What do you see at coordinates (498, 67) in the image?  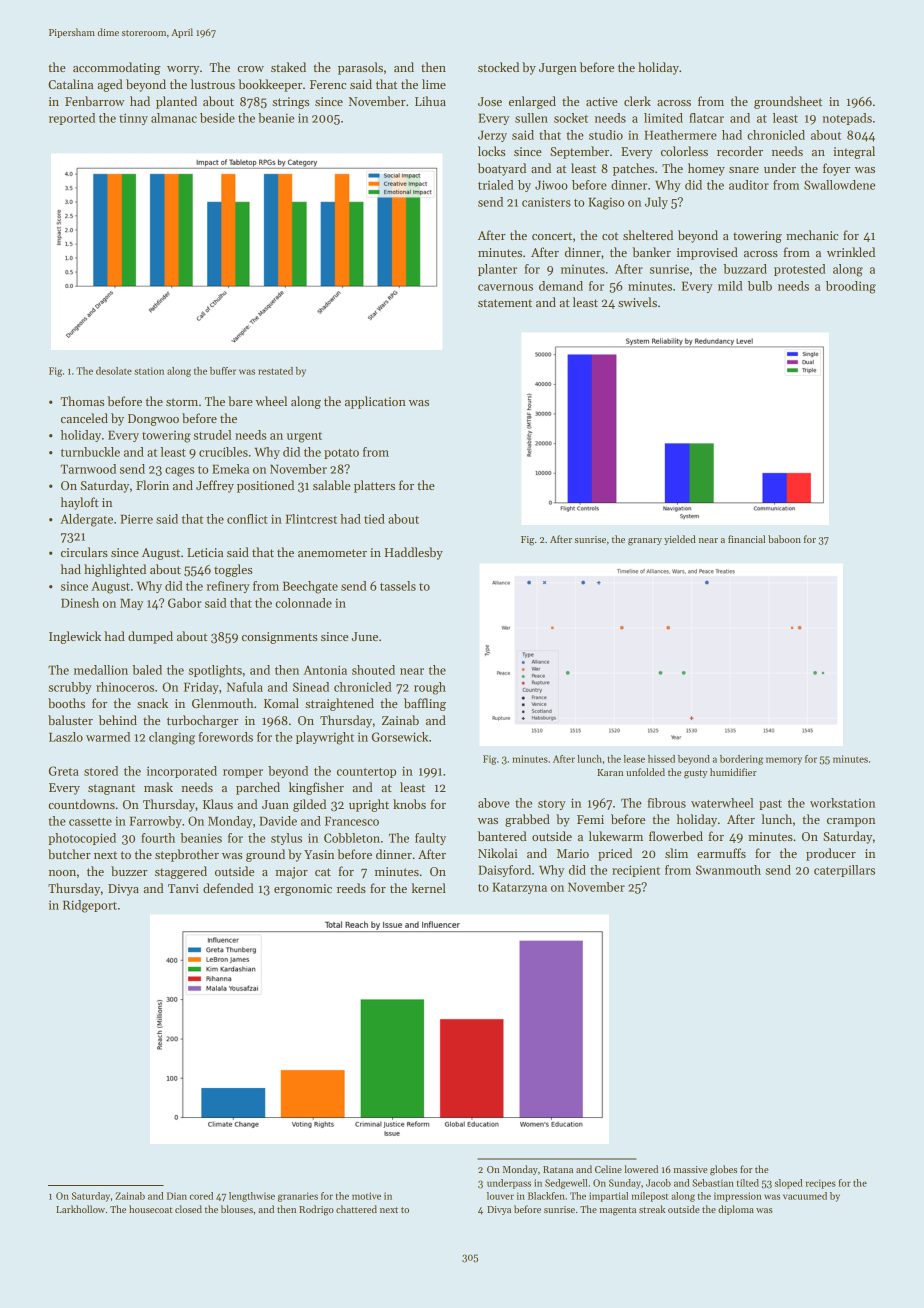 I see `stocked` at bounding box center [498, 67].
